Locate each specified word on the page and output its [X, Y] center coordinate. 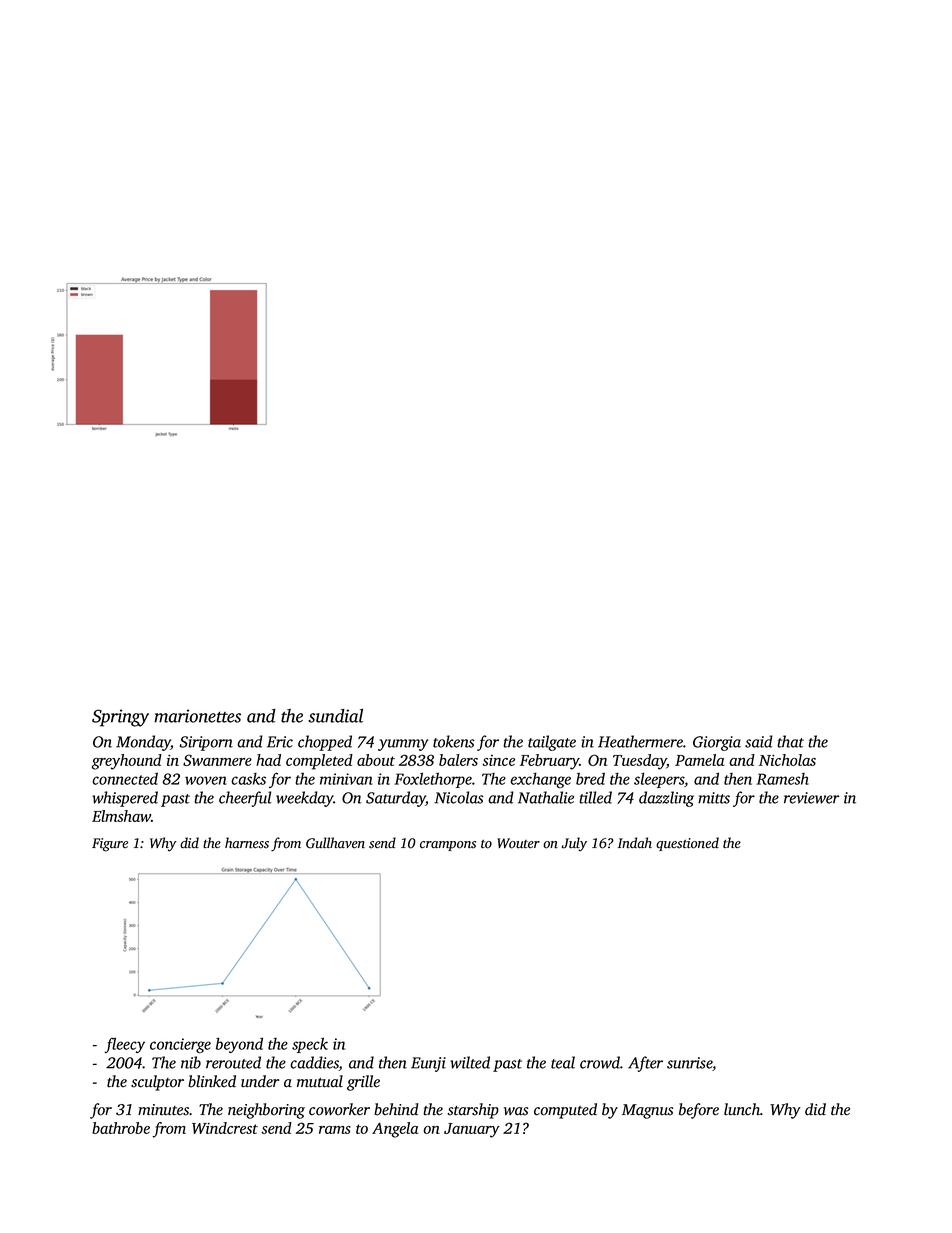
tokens [453, 741]
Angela [395, 1130]
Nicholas [787, 760]
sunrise [689, 1063]
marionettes [197, 716]
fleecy [125, 1045]
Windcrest [225, 1128]
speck [310, 1045]
